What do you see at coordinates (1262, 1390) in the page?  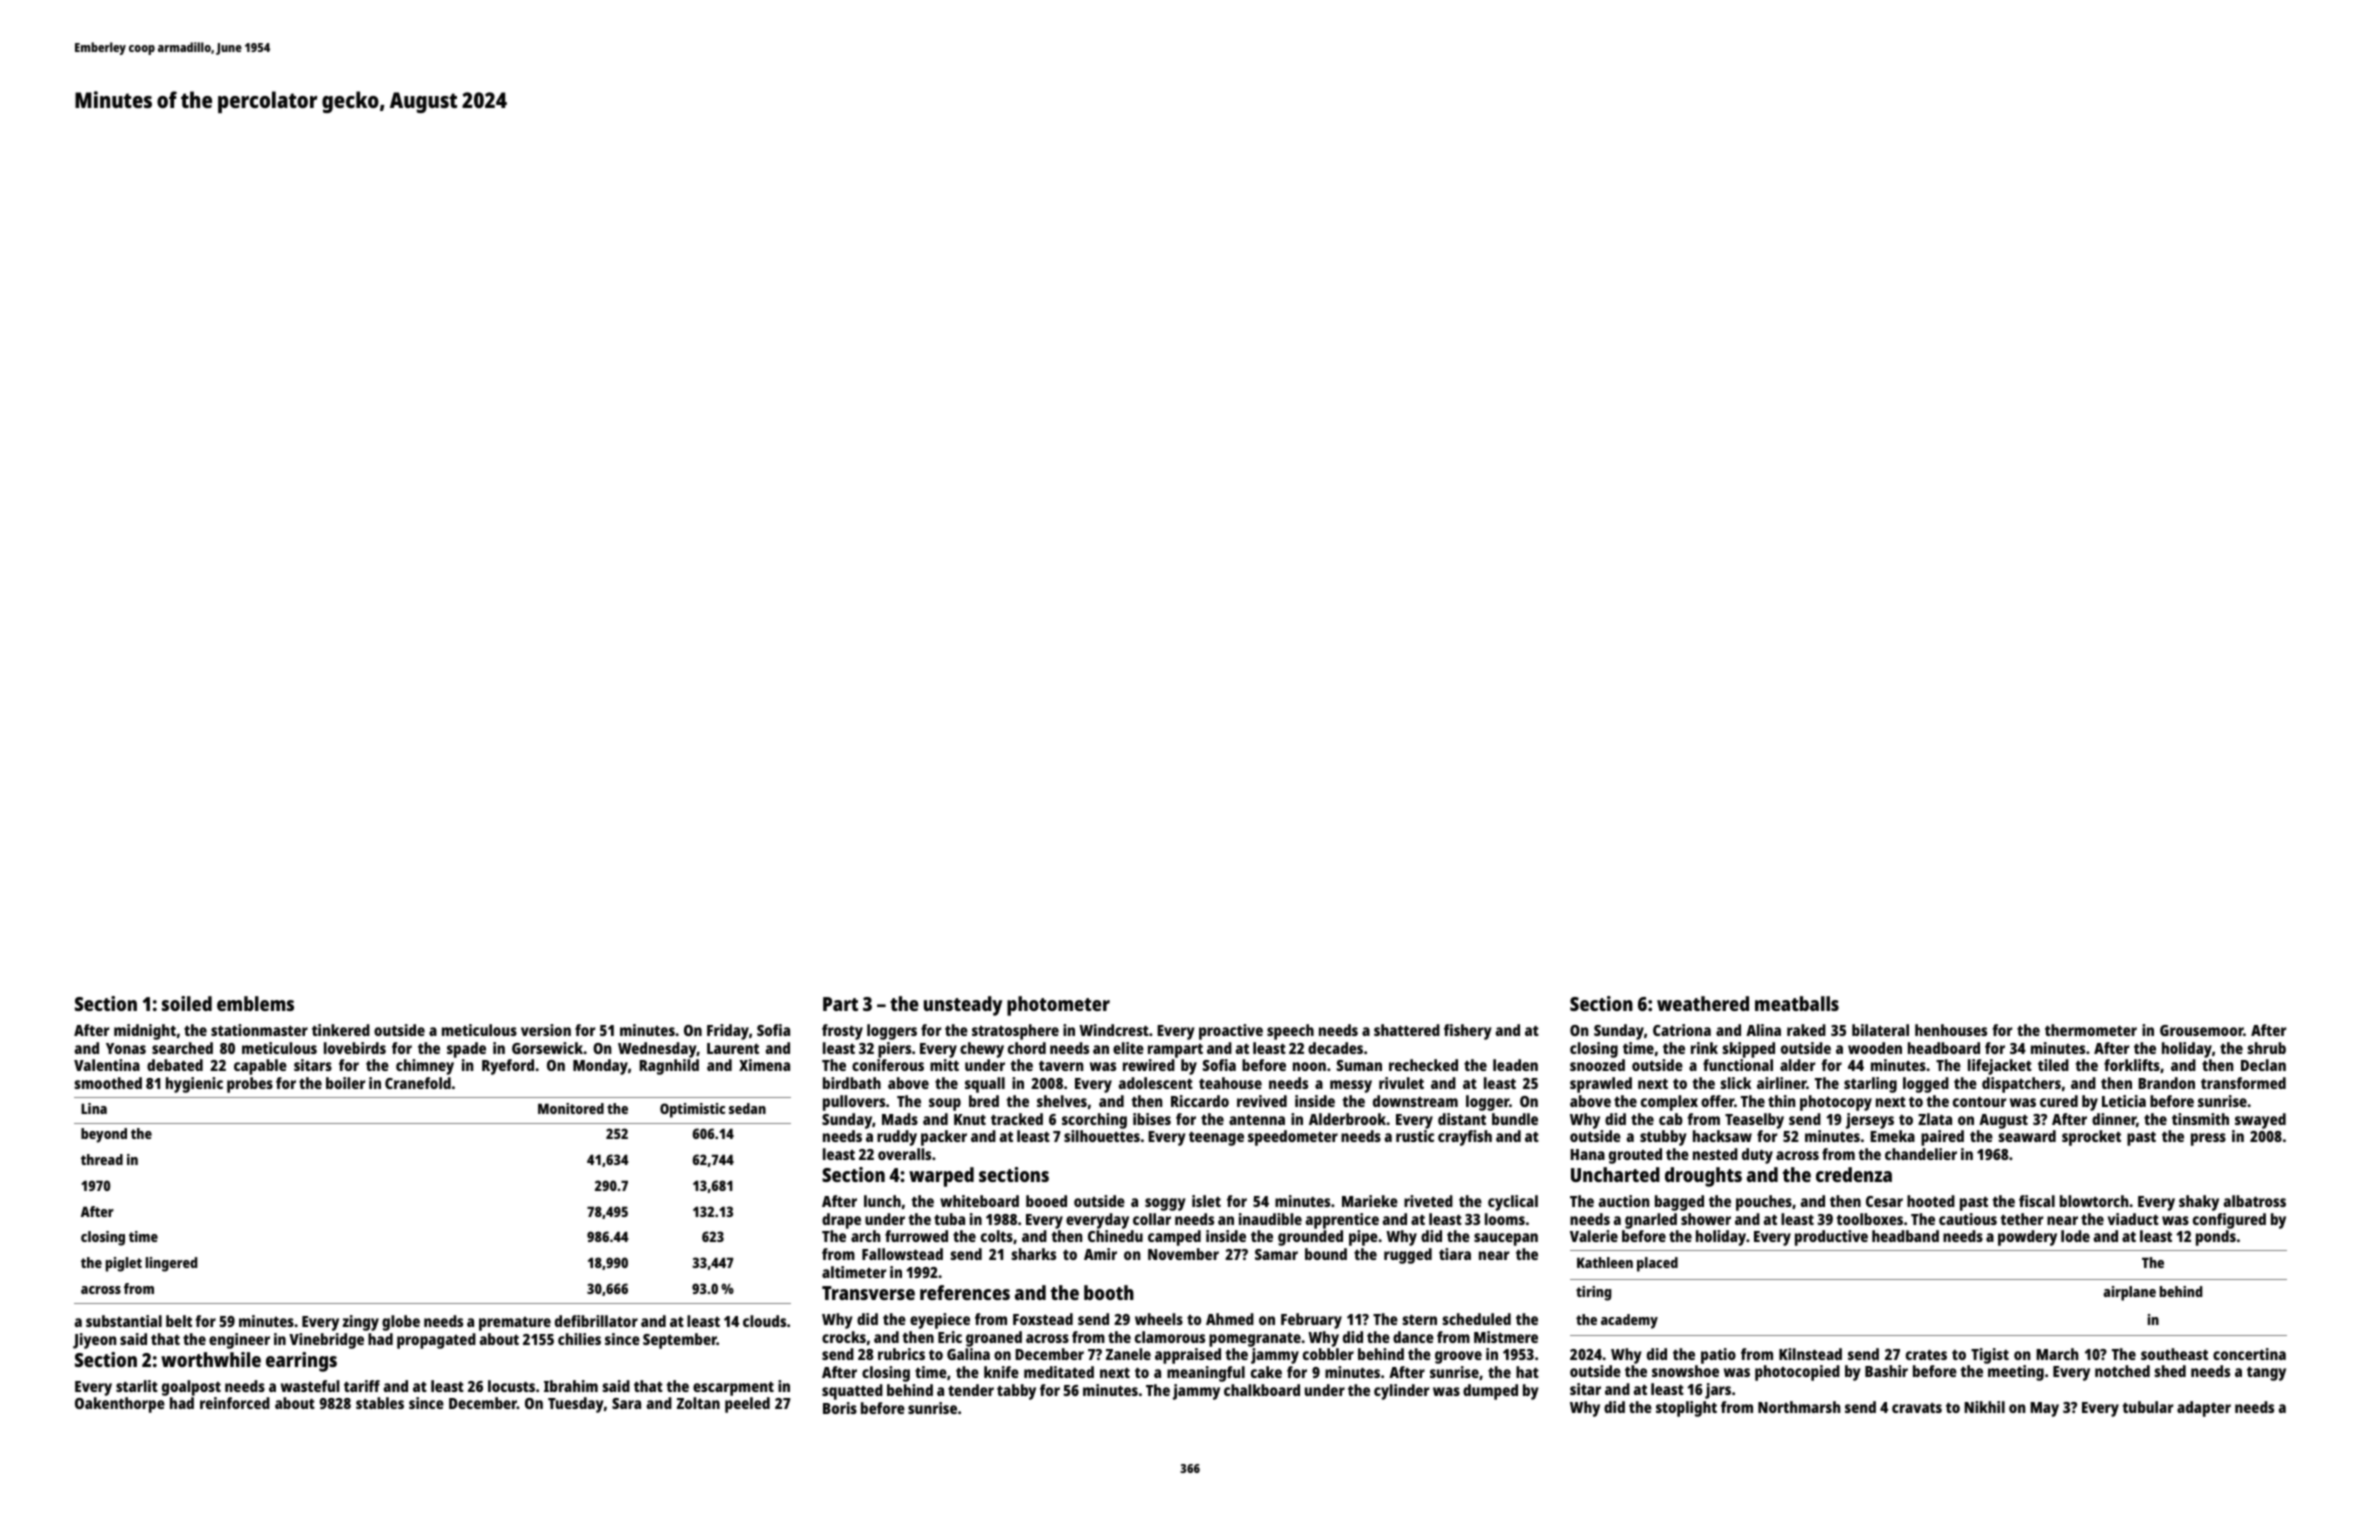 I see `chalkboard` at bounding box center [1262, 1390].
